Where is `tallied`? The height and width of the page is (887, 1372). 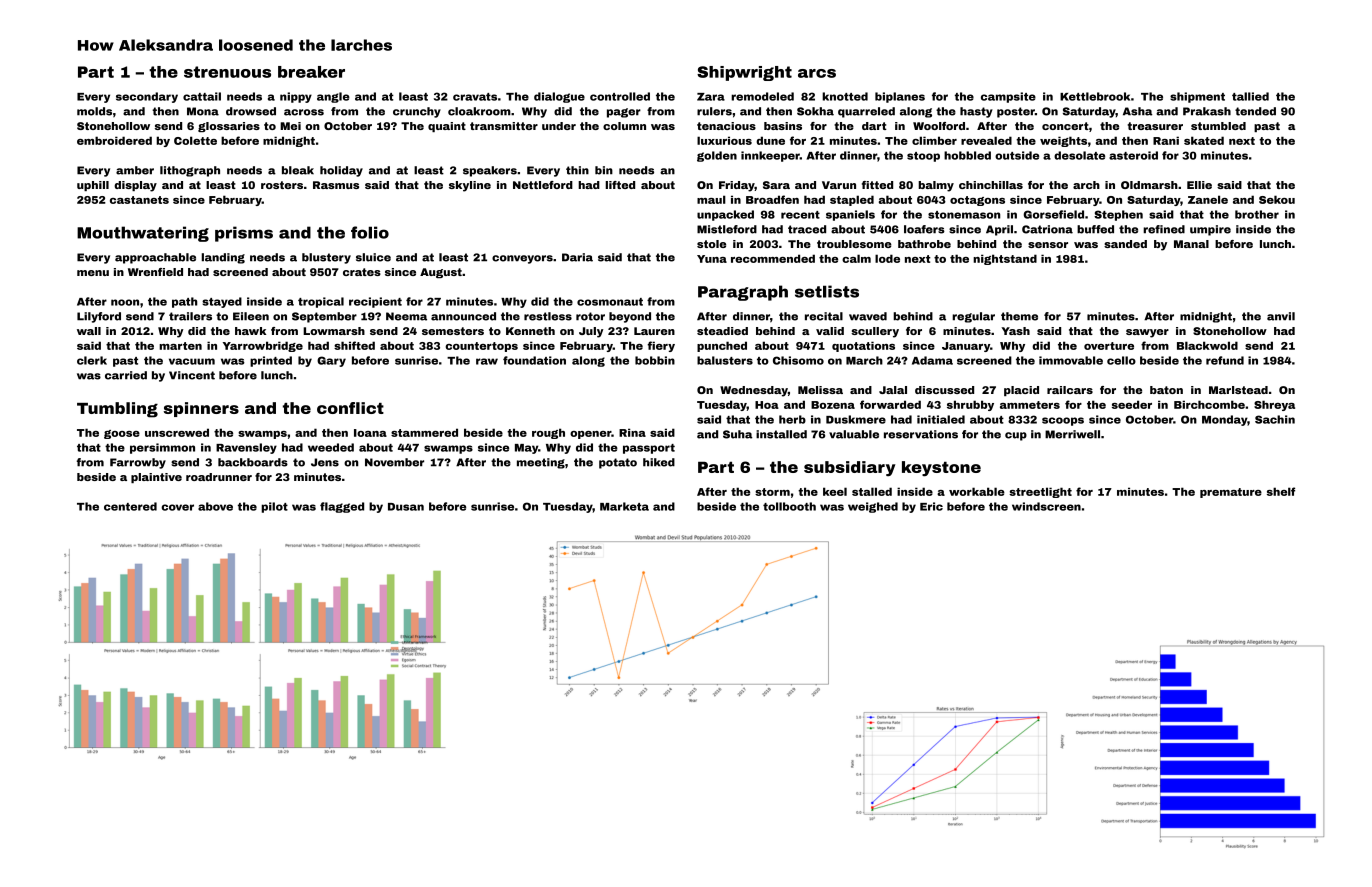
tallied is located at coordinates (1250, 96).
